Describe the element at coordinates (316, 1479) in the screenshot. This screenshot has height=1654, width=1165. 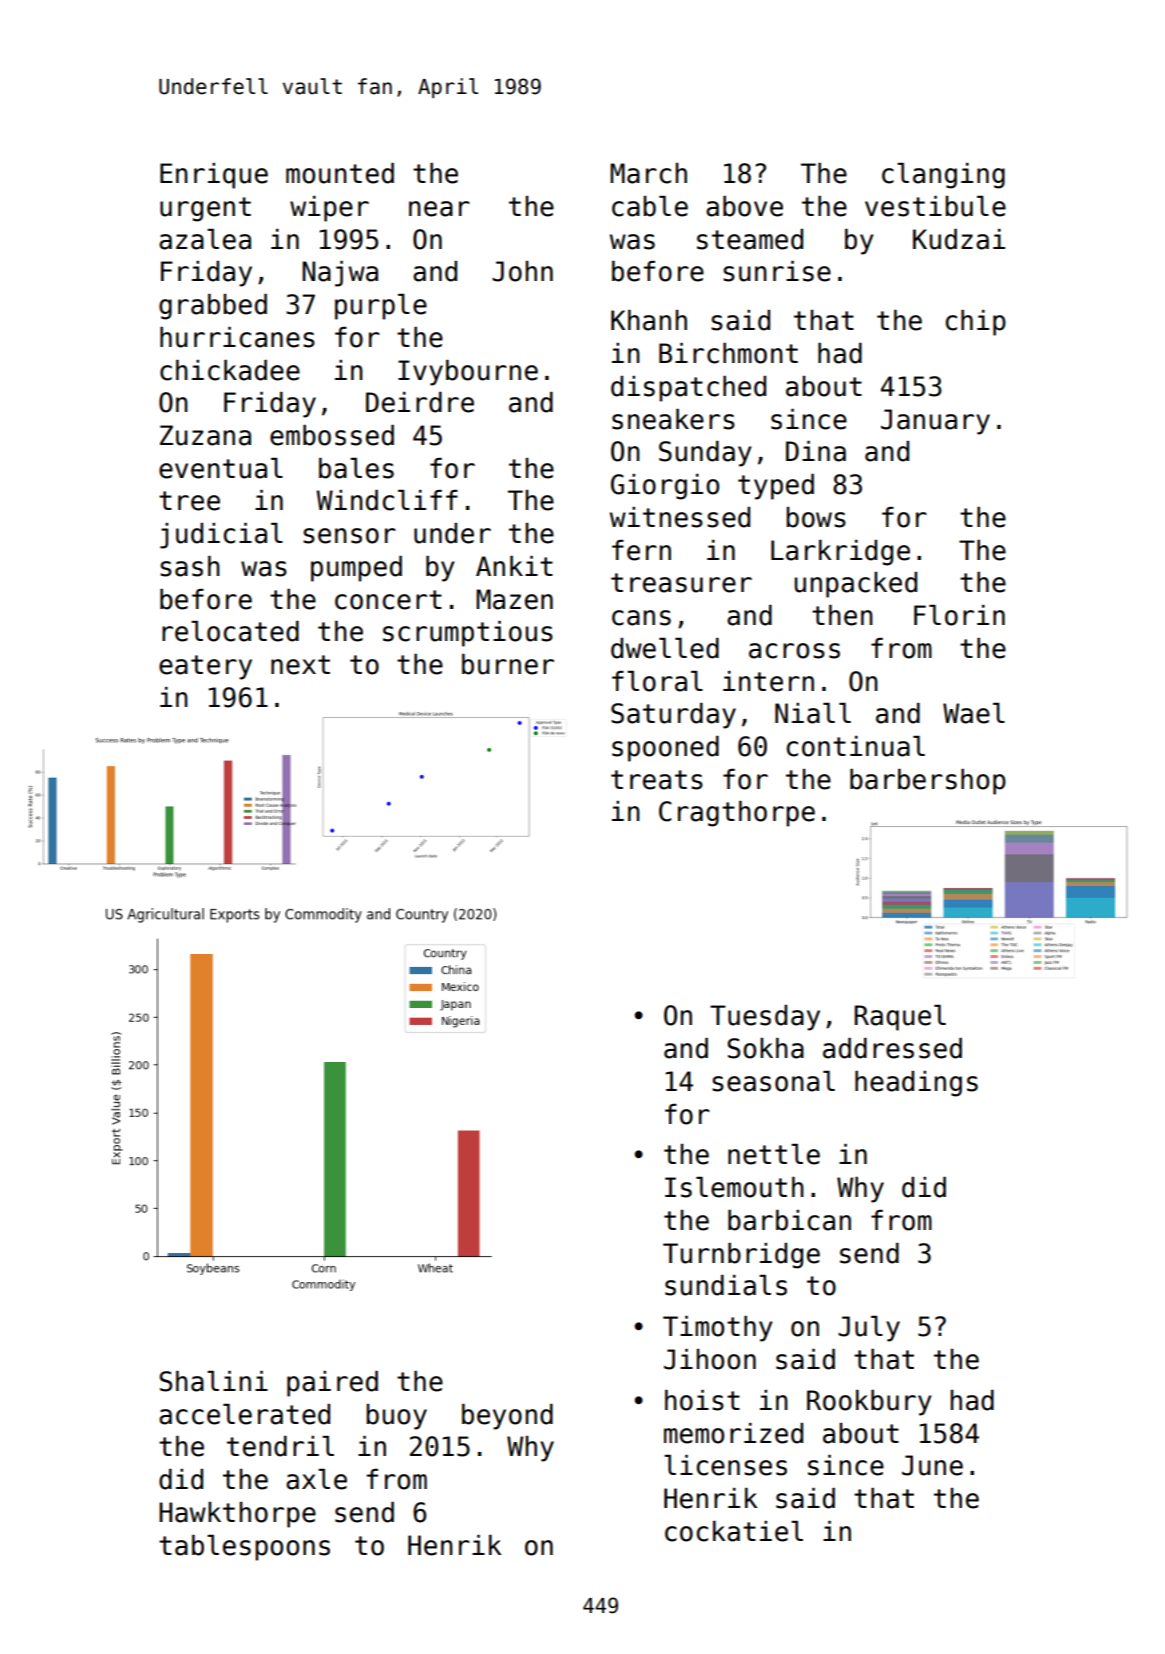
I see `axle` at that location.
